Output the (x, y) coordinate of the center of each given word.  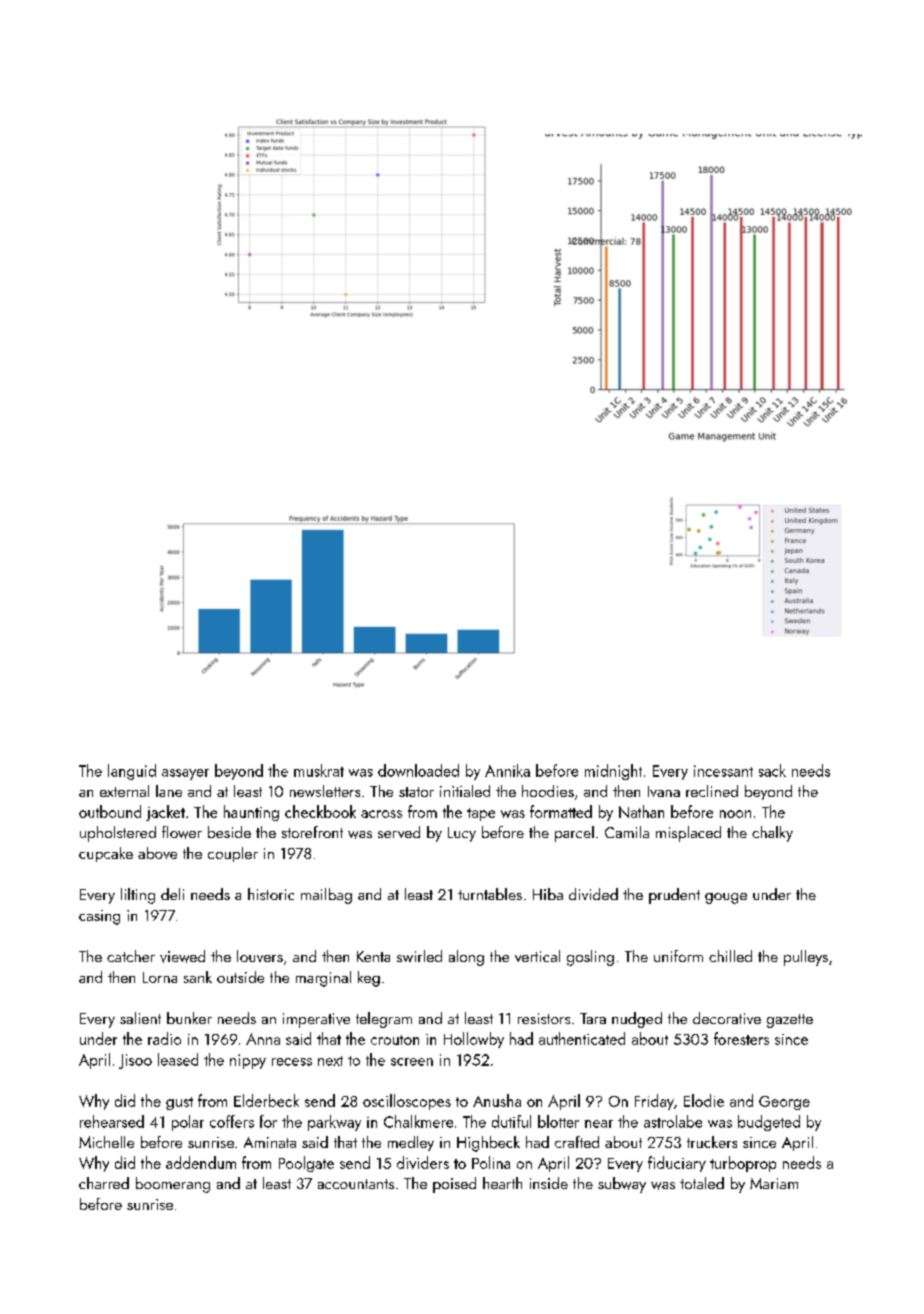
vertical (537, 956)
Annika (507, 770)
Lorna (160, 977)
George (784, 1103)
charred (104, 1183)
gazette (790, 1021)
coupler (233, 854)
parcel (574, 834)
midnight (613, 772)
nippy (248, 1061)
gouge (726, 898)
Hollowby (474, 1040)
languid (132, 772)
